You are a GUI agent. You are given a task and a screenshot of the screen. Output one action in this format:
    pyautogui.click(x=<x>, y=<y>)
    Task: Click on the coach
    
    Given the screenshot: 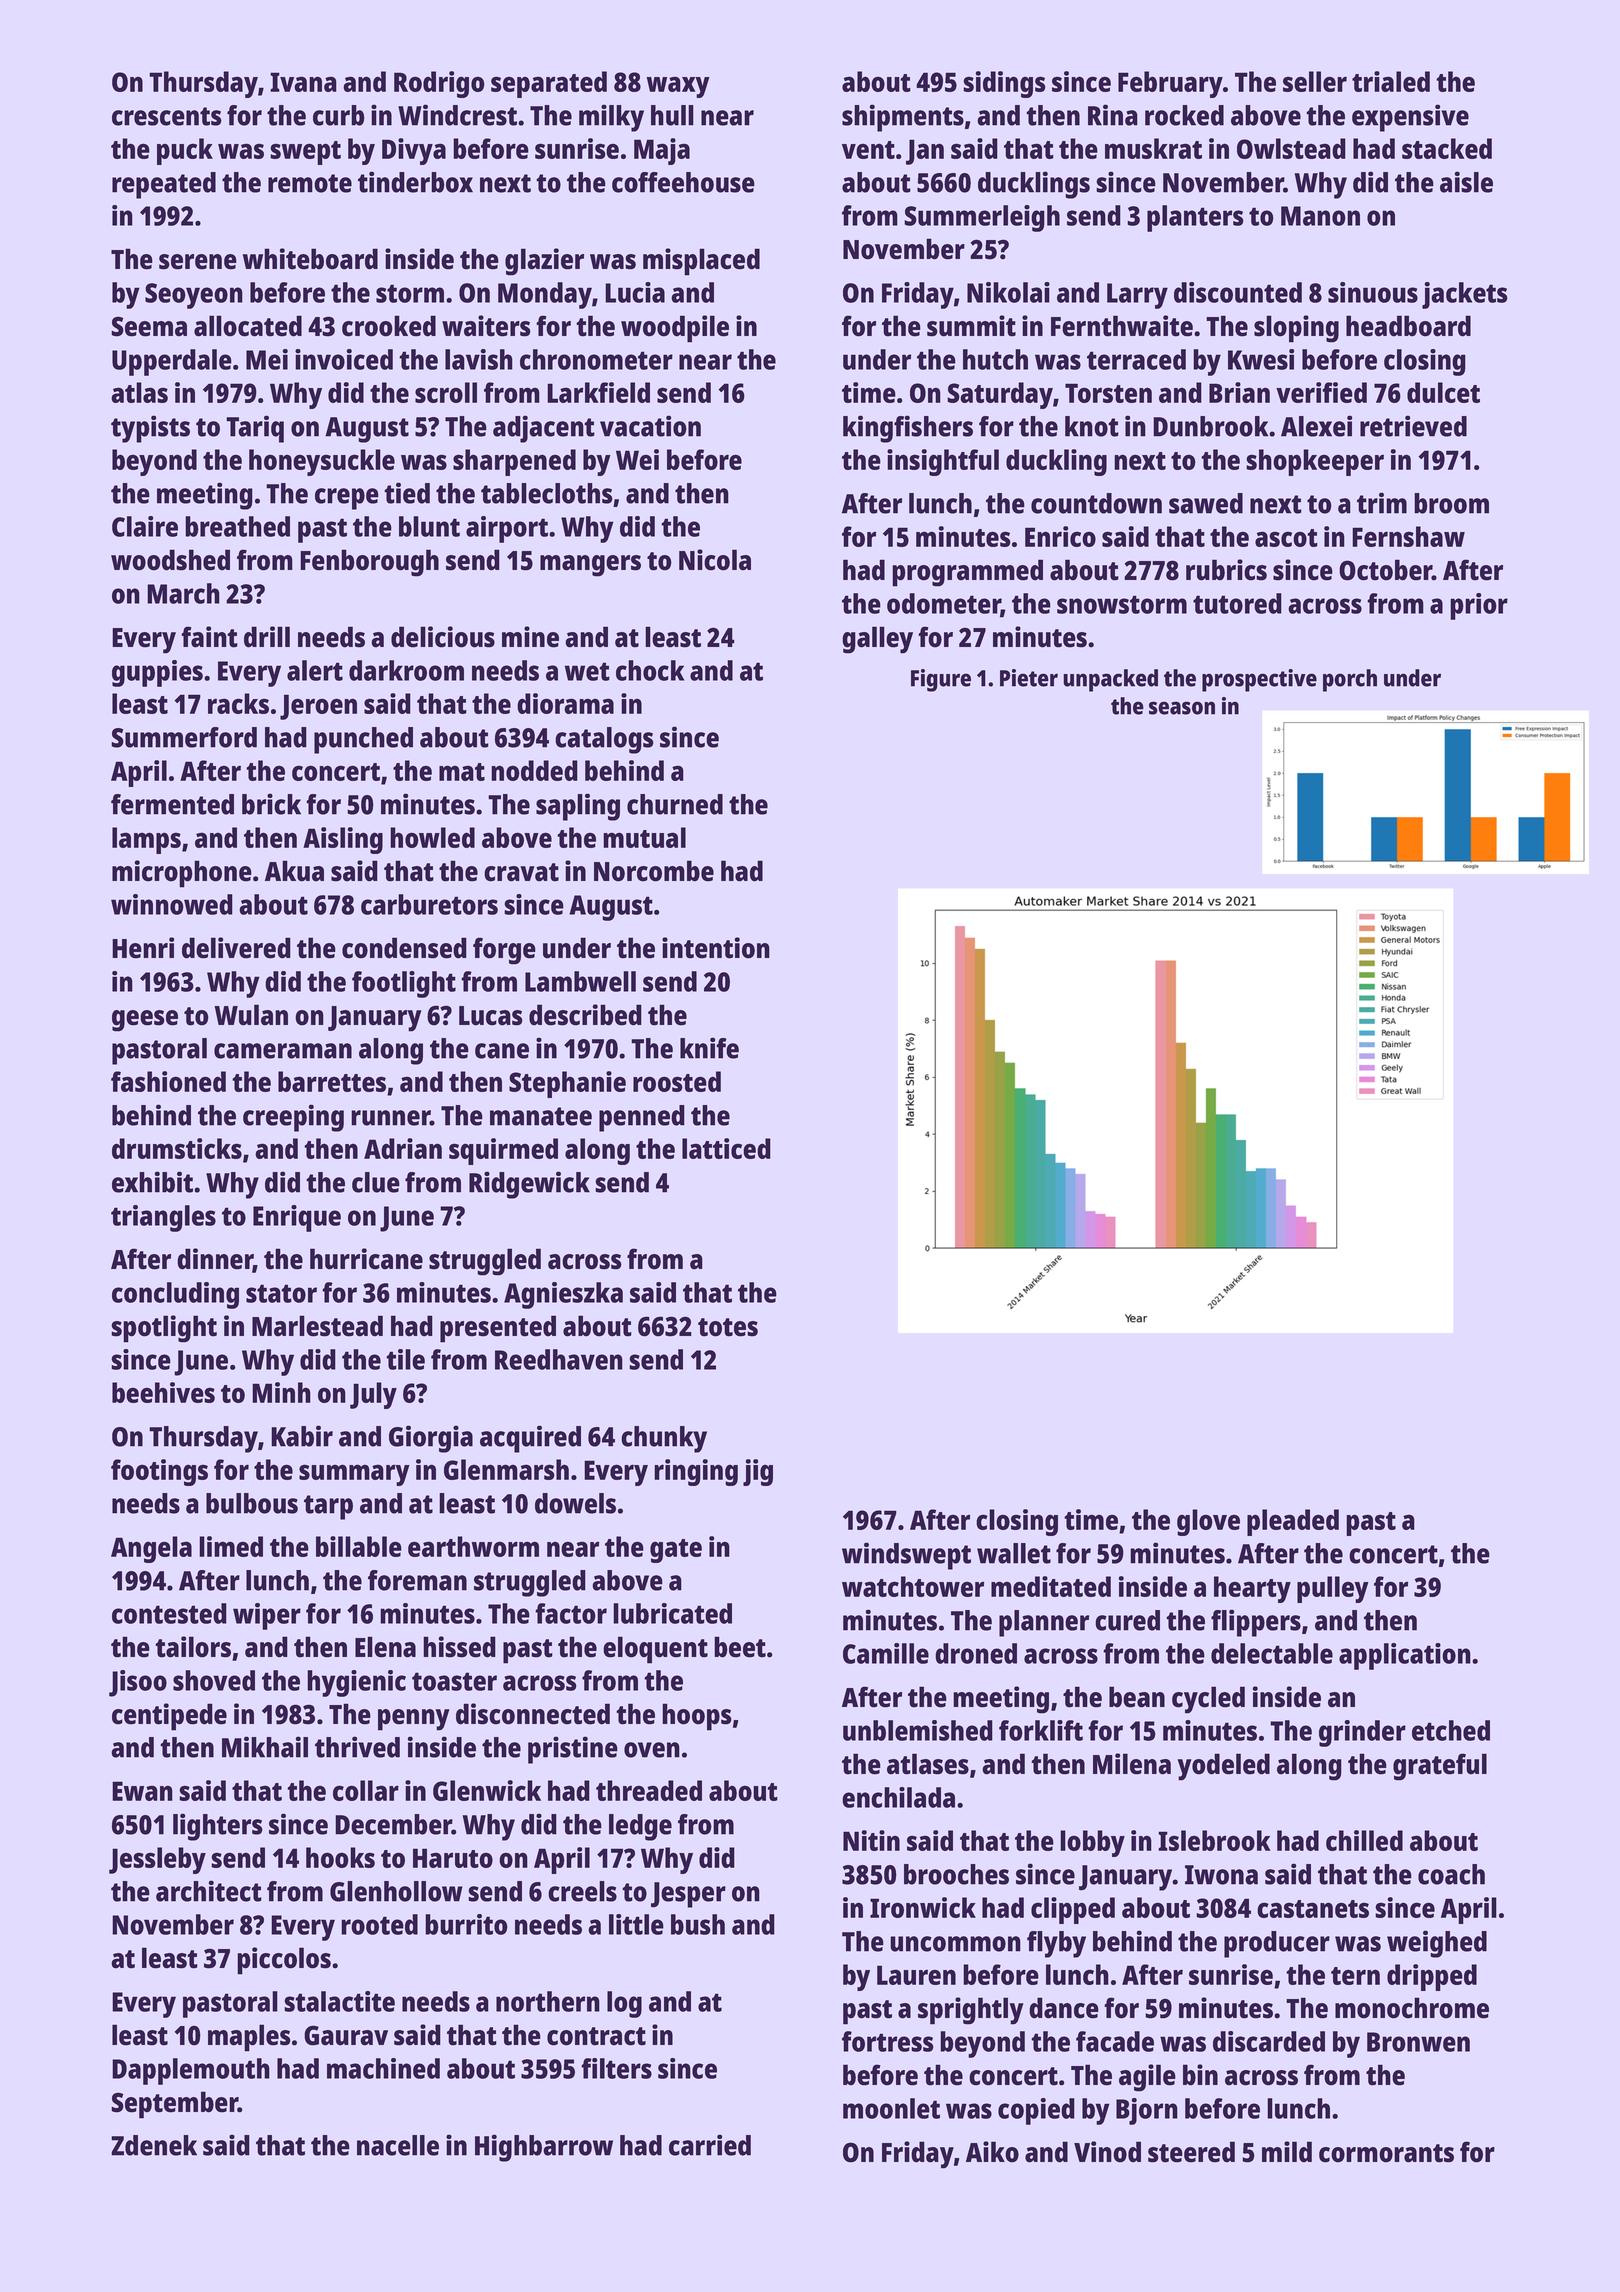 What is the action you would take?
    pyautogui.click(x=1451, y=1874)
